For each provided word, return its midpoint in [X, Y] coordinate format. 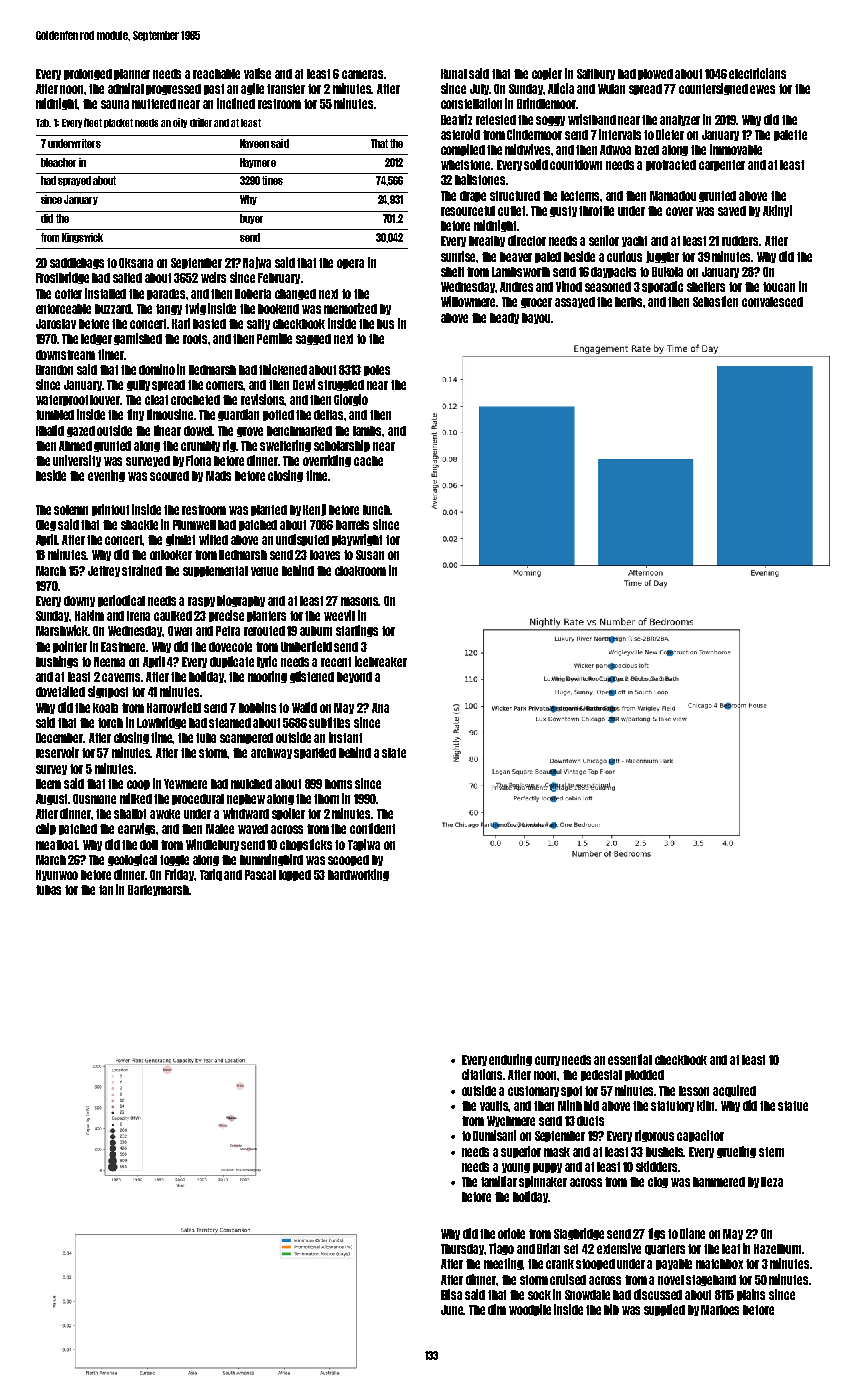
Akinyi [777, 211]
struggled [341, 385]
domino [157, 369]
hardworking [358, 875]
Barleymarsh [158, 890]
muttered [154, 104]
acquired [734, 1091]
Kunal [454, 74]
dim [497, 1309]
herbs [629, 302]
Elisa [451, 1294]
